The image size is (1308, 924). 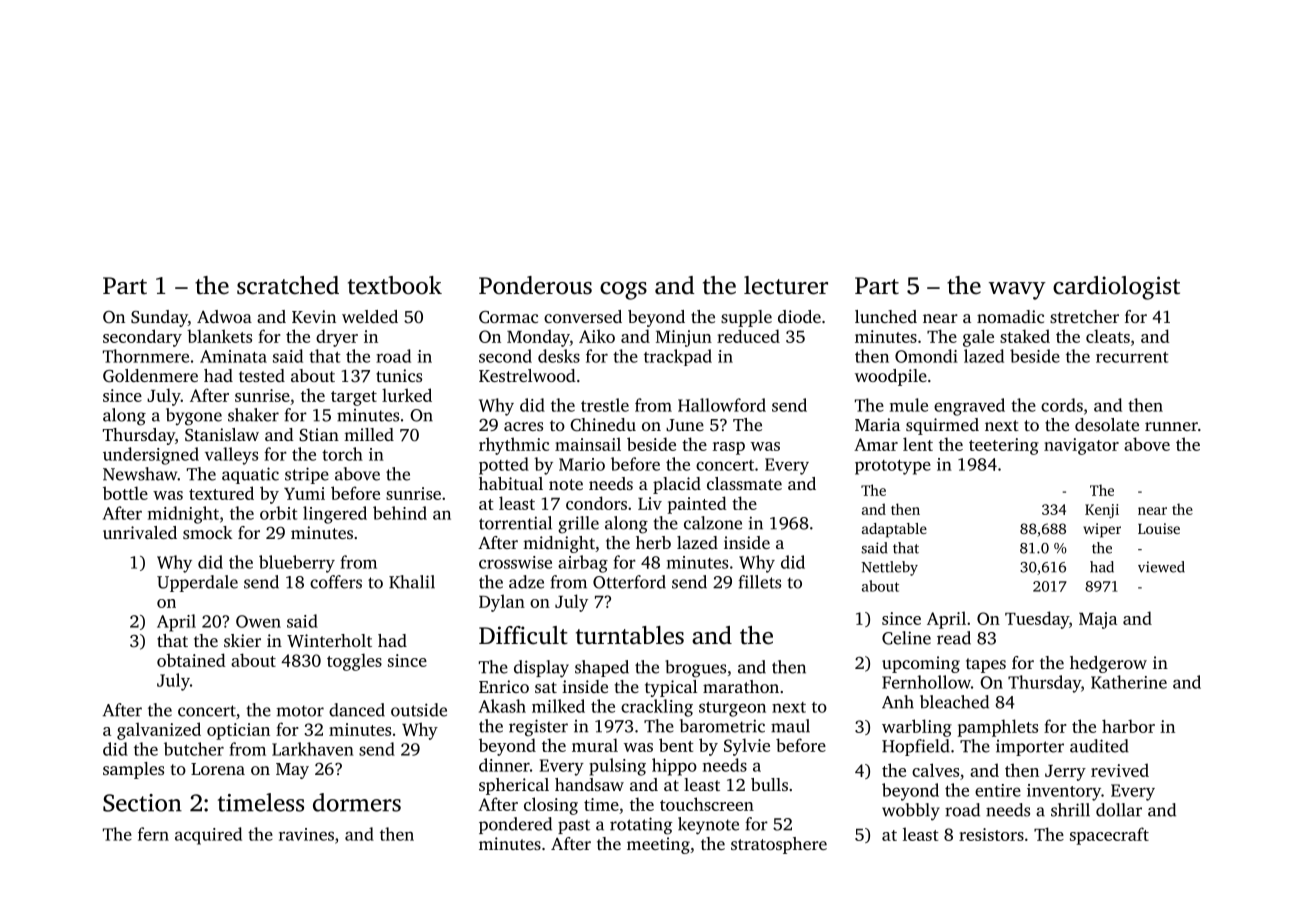 I want to click on revived, so click(x=1120, y=770).
